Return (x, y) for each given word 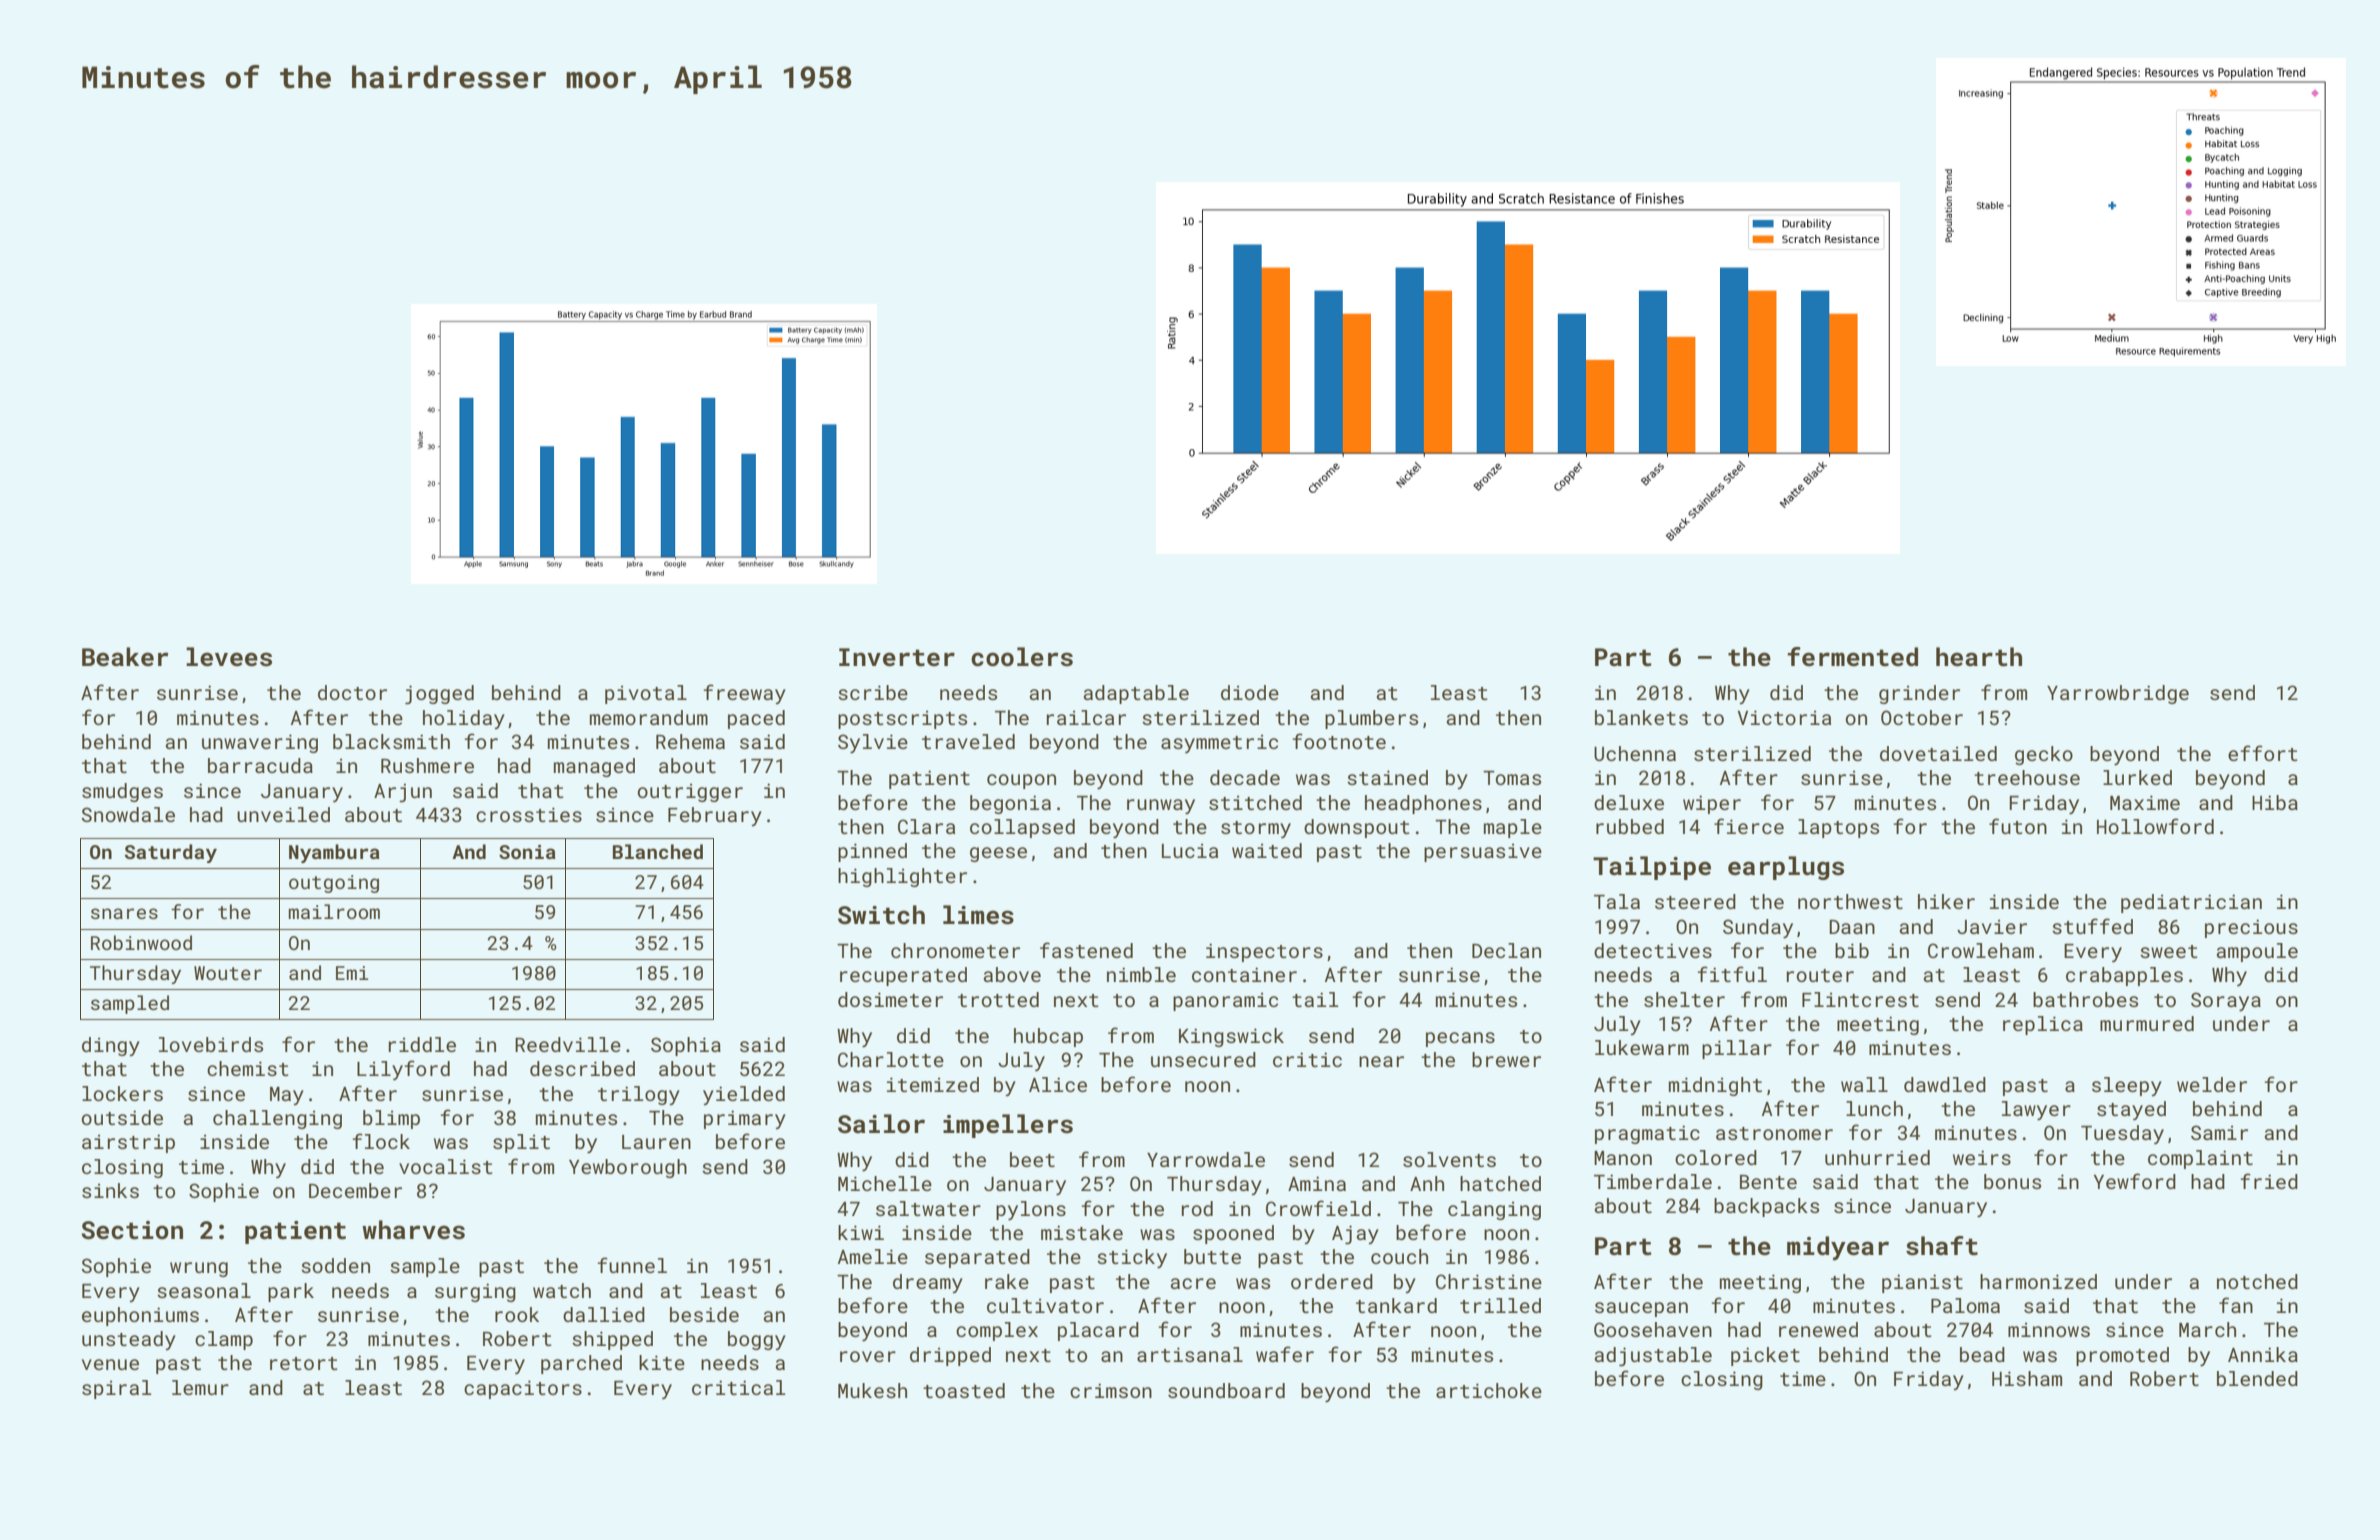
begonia (1010, 804)
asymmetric (1219, 744)
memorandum (649, 717)
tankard (1396, 1305)
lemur (200, 1387)
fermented (1852, 657)
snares (124, 913)
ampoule (2257, 952)
